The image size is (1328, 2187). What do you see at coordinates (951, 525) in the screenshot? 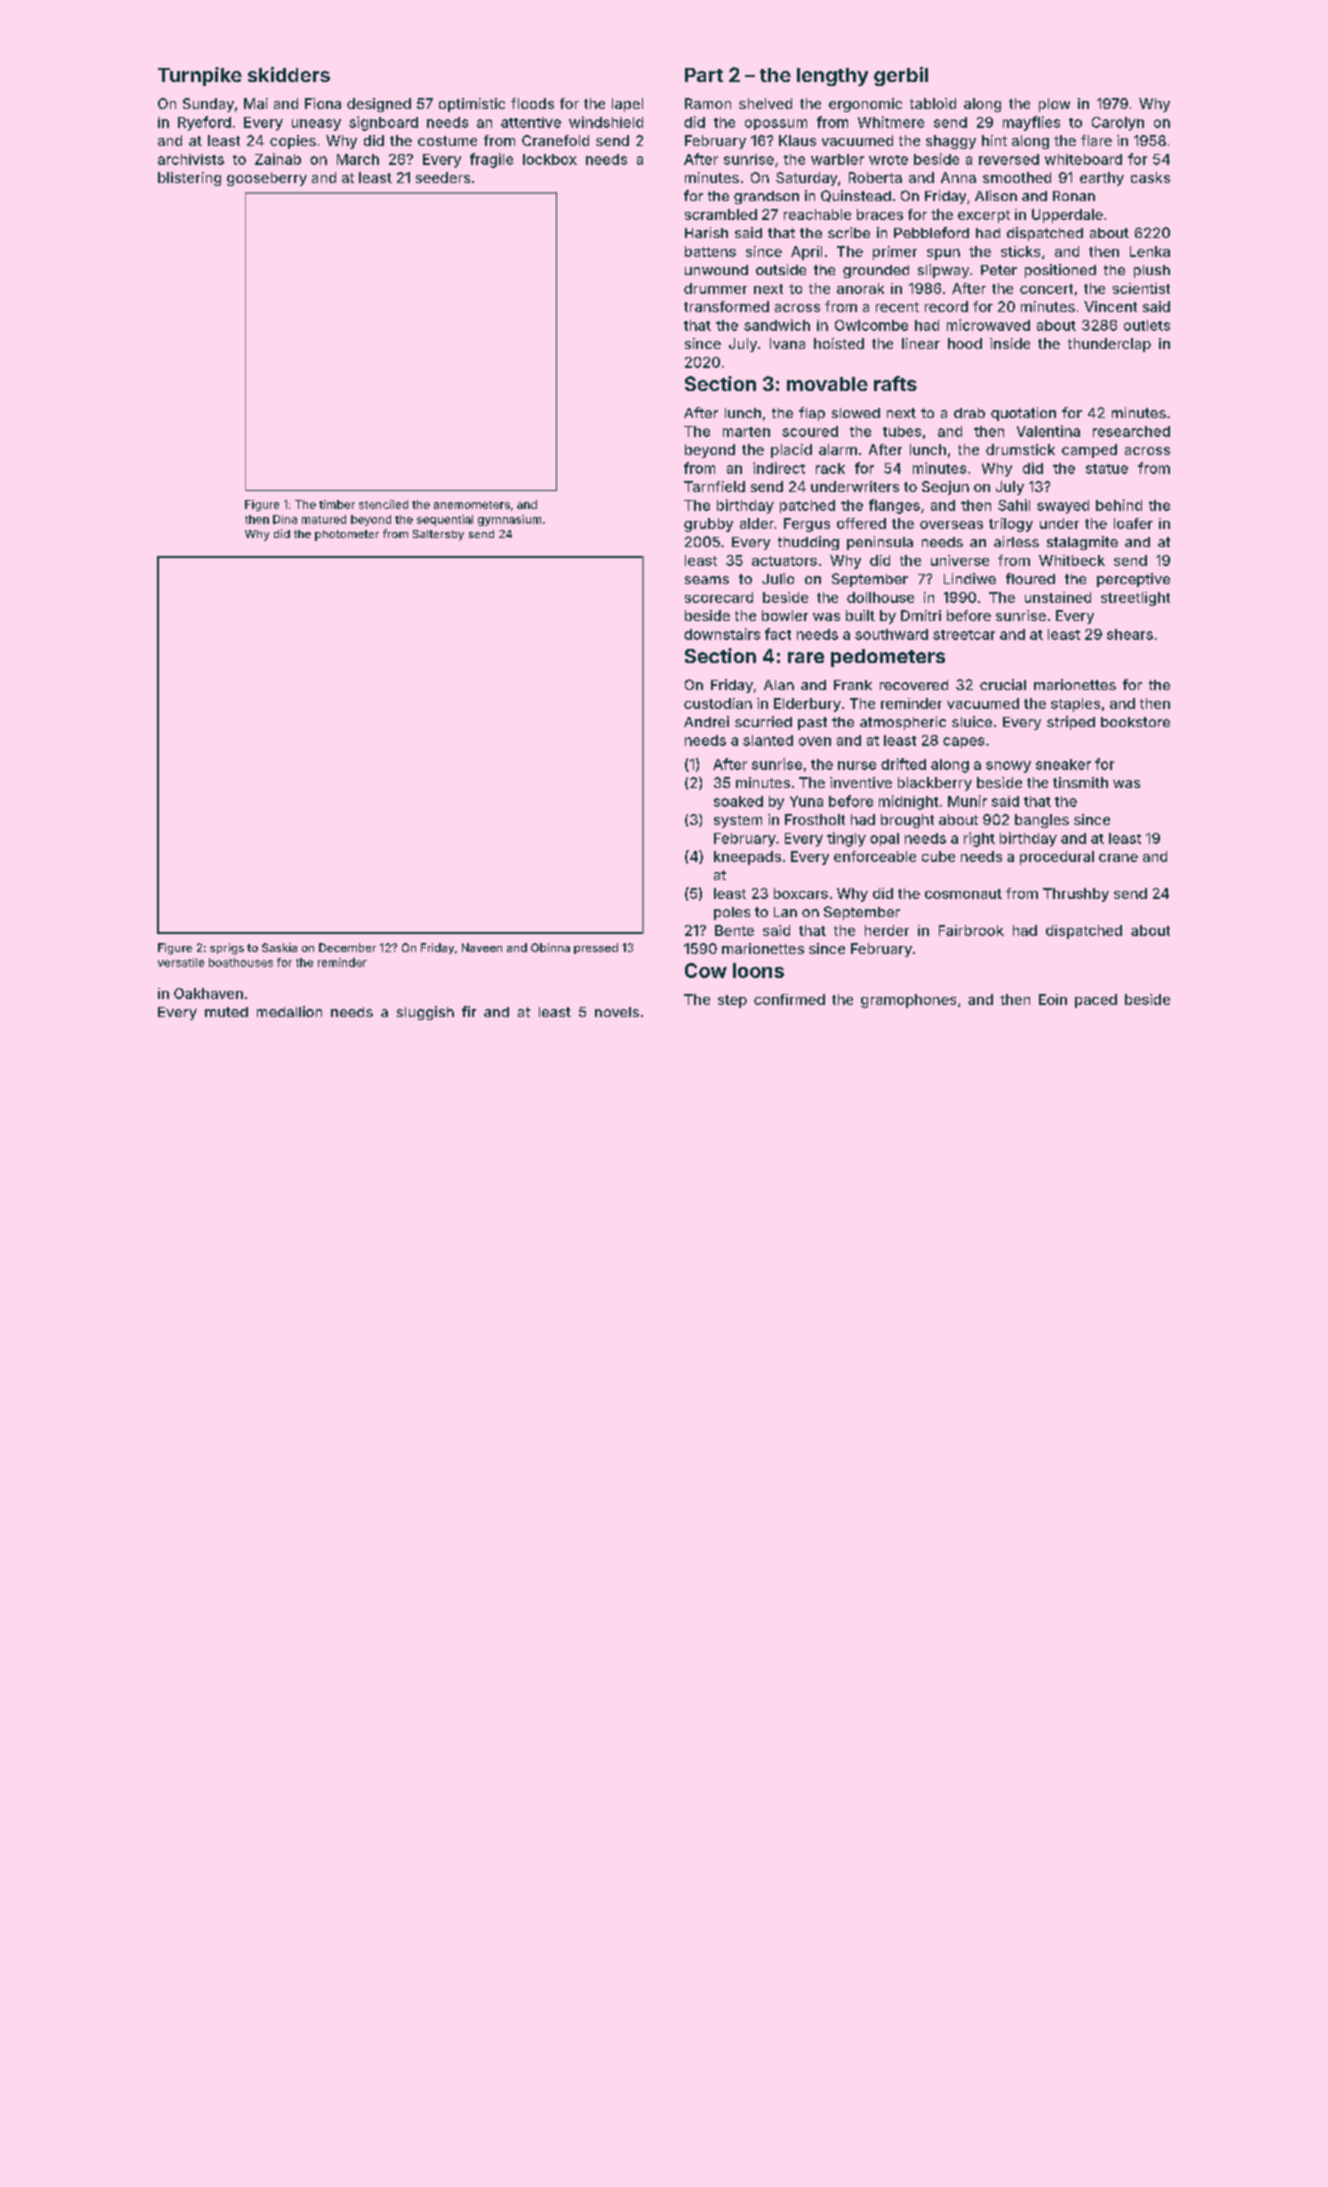
I see `overseas` at bounding box center [951, 525].
